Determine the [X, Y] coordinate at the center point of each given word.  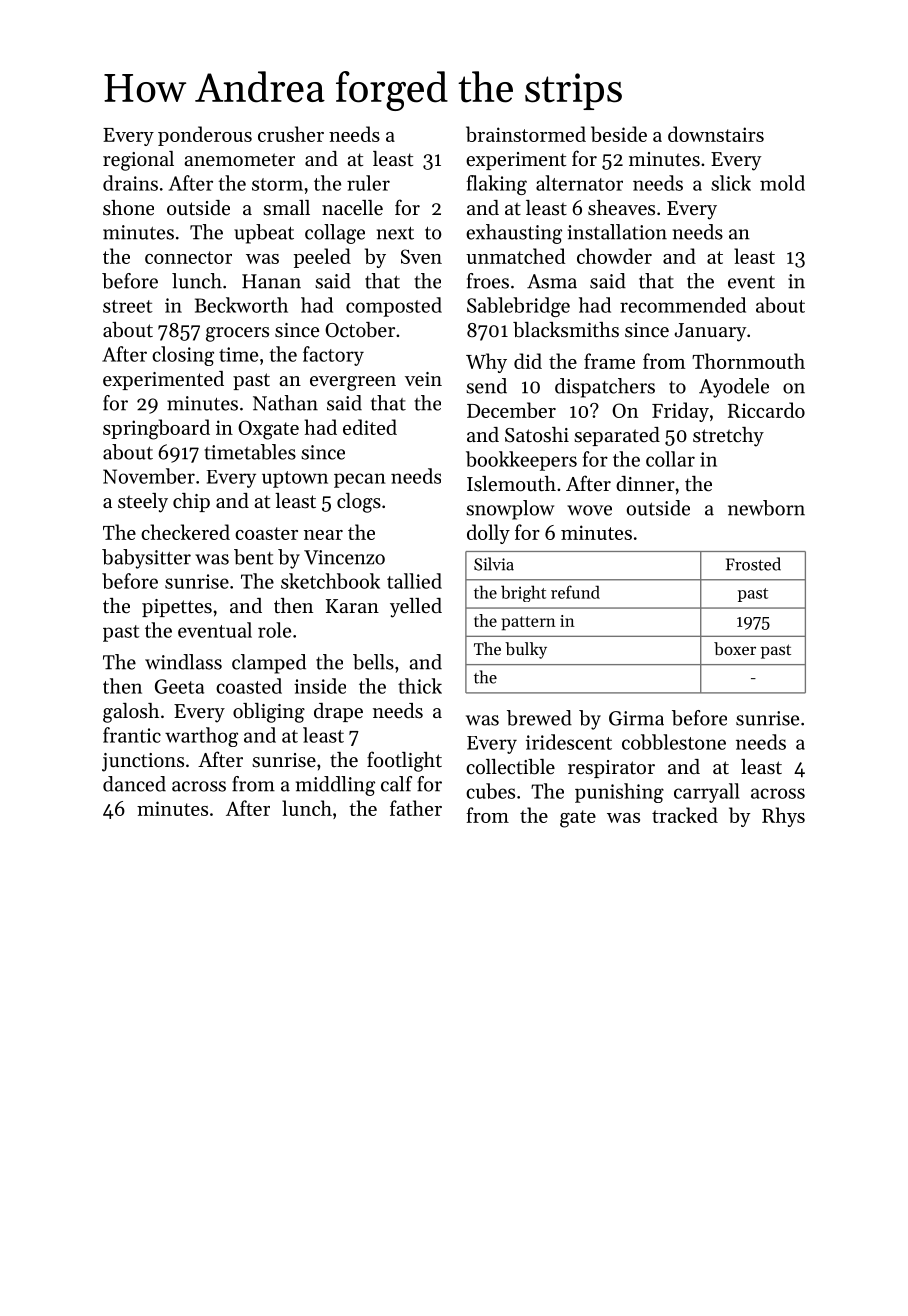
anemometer [239, 160]
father [416, 808]
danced [134, 784]
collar [670, 459]
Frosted [753, 564]
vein [423, 379]
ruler [368, 183]
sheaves [621, 208]
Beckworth [241, 305]
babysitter [146, 559]
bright [523, 593]
